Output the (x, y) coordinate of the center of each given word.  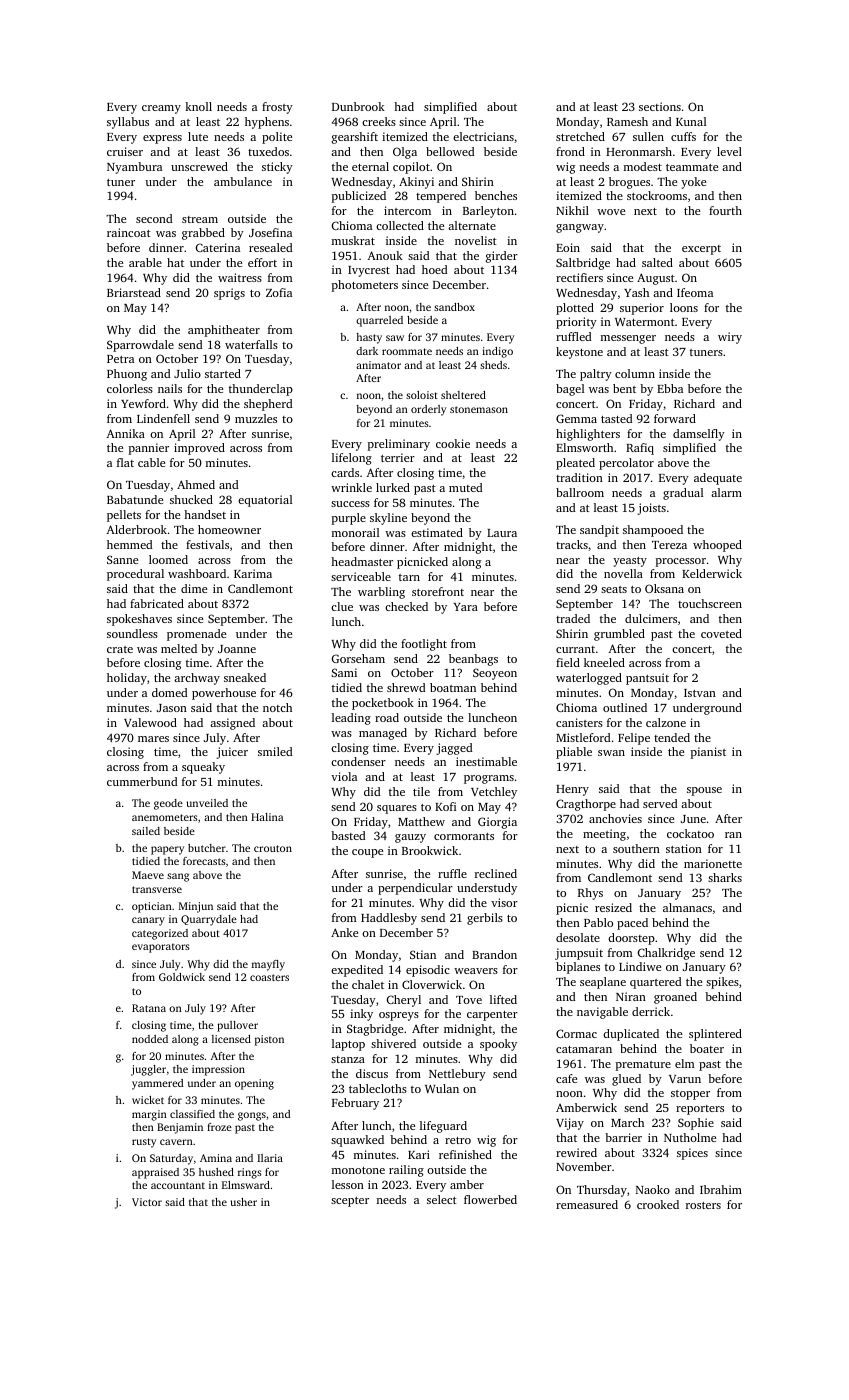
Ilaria (270, 1158)
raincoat (129, 232)
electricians (483, 136)
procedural (135, 575)
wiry (730, 338)
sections (660, 106)
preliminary (399, 445)
